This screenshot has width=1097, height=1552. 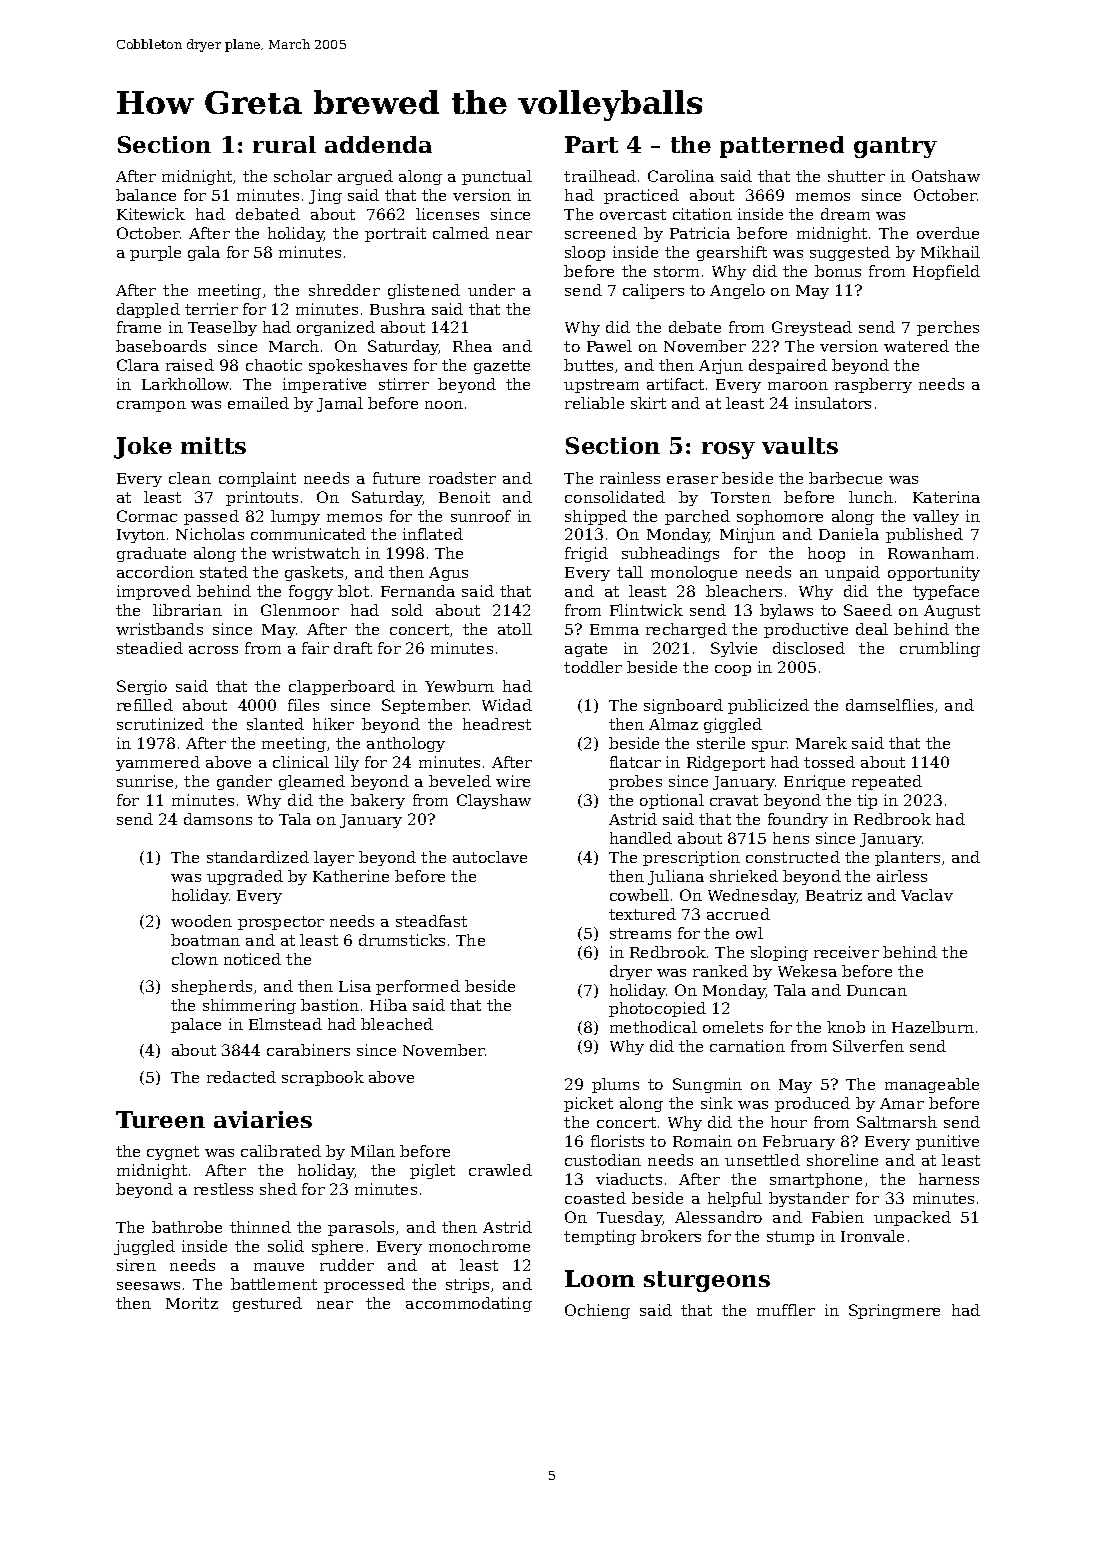 I want to click on slanted, so click(x=275, y=724).
